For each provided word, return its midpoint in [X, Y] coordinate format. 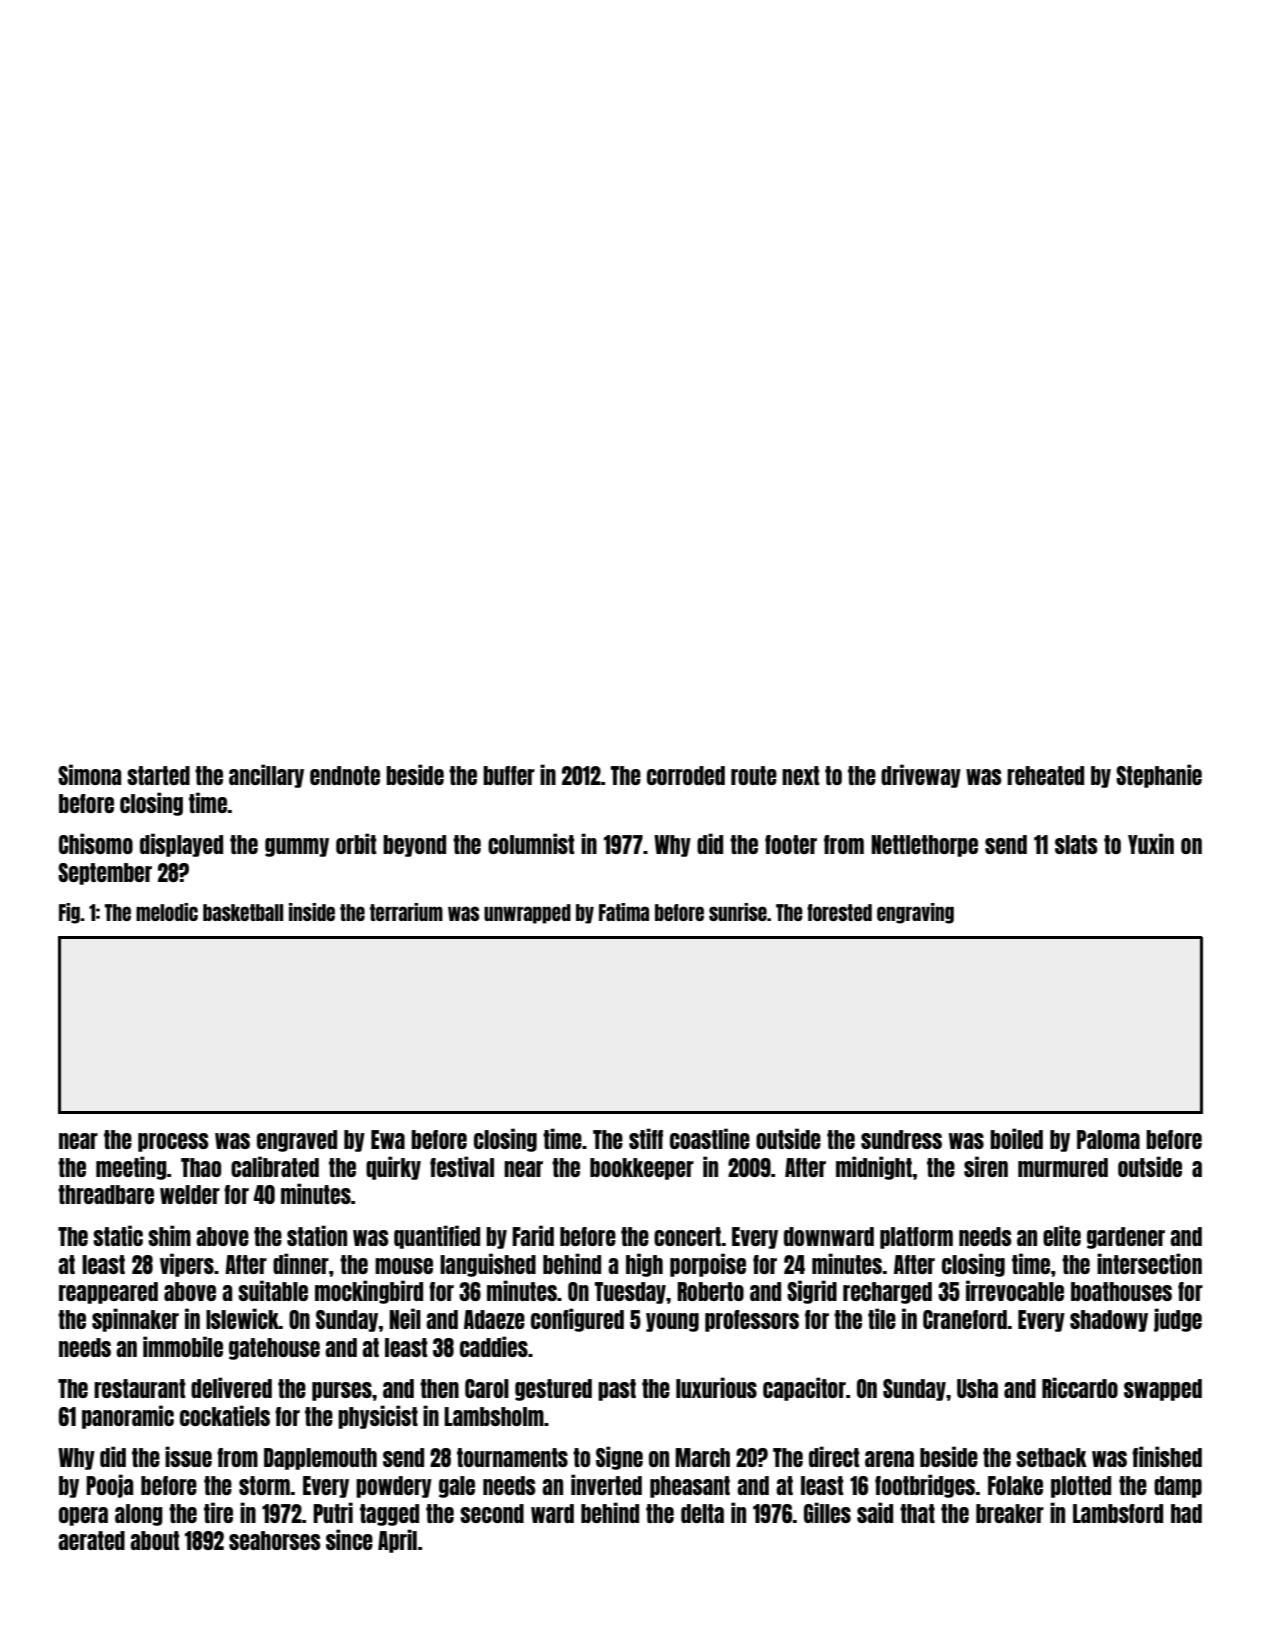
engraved [297, 1141]
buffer [509, 775]
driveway [921, 776]
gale [457, 1487]
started [158, 775]
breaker [1010, 1513]
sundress [901, 1139]
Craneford [965, 1319]
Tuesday [630, 1293]
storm [264, 1485]
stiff [646, 1138]
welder [190, 1194]
